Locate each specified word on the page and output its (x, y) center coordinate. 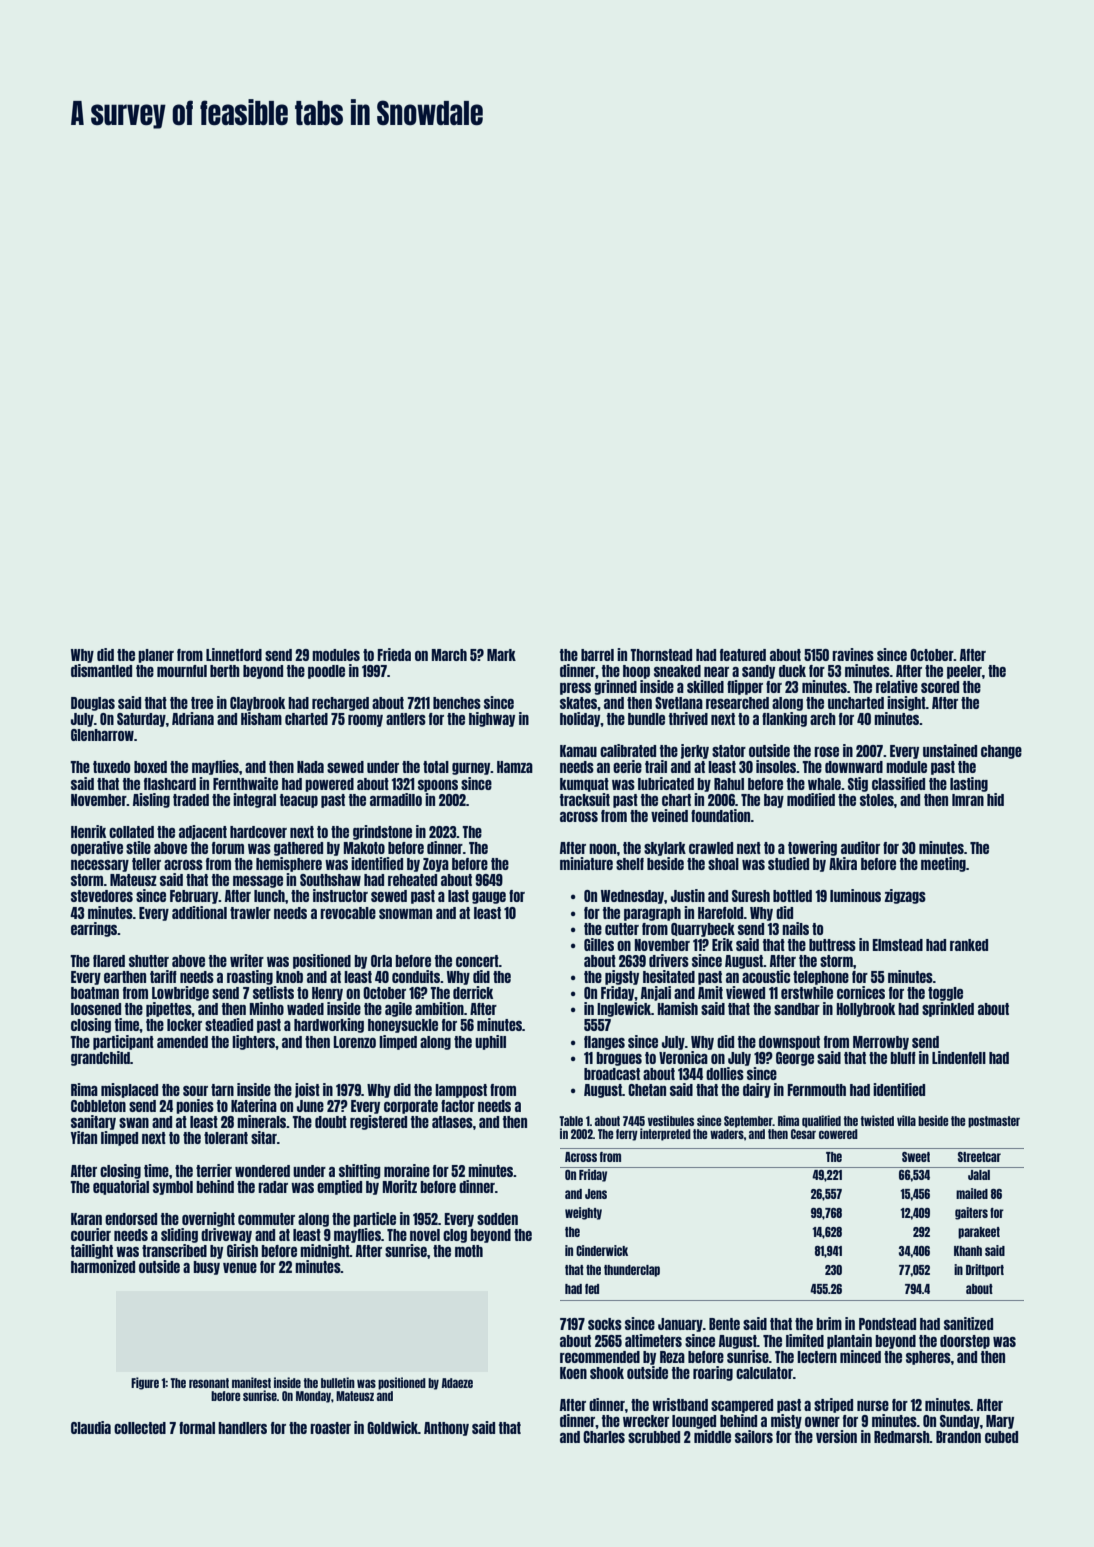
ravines (853, 654)
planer (156, 656)
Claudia (91, 1427)
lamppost (461, 1091)
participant (123, 1042)
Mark (501, 655)
